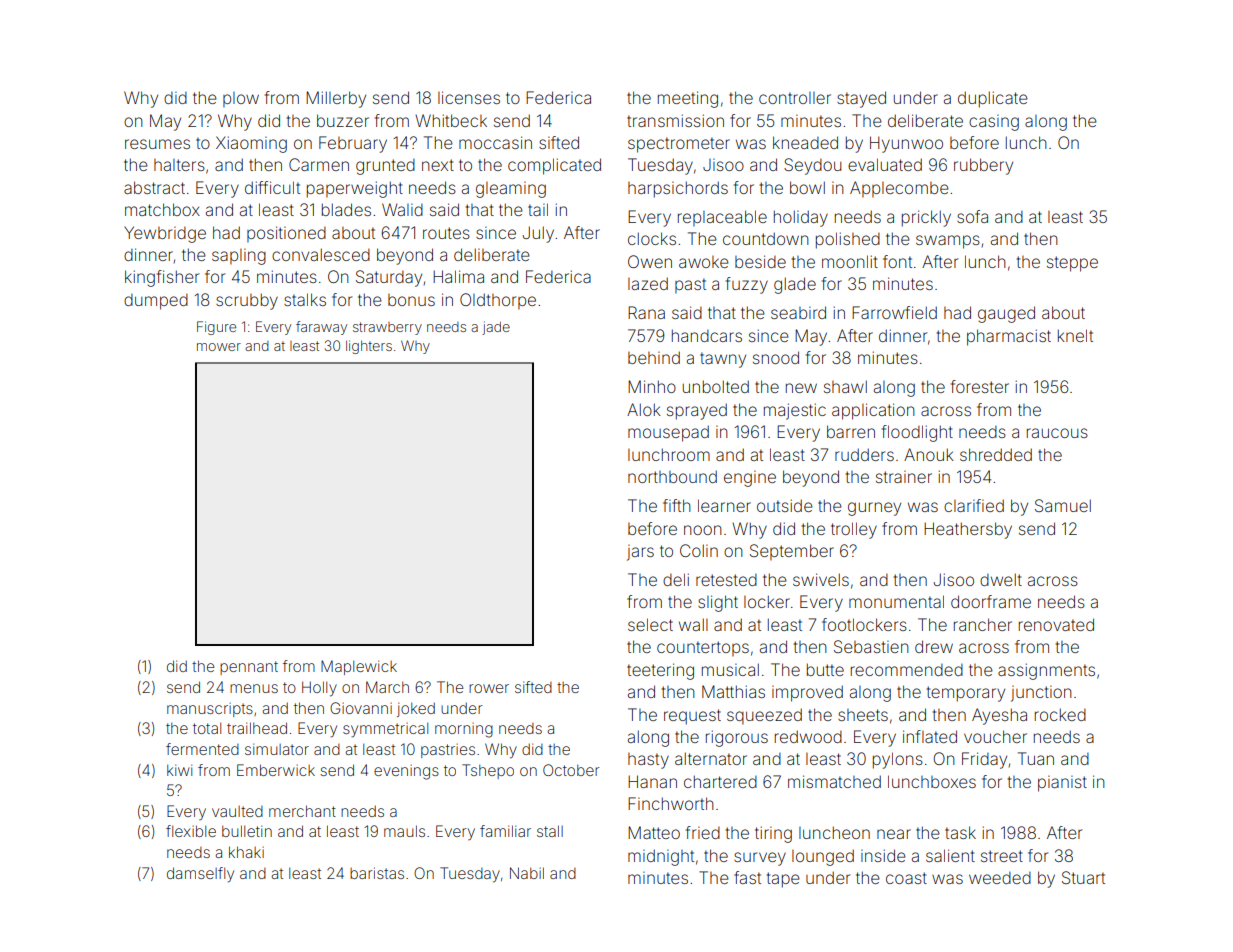  Describe the element at coordinates (983, 166) in the document. I see `rubbery` at that location.
